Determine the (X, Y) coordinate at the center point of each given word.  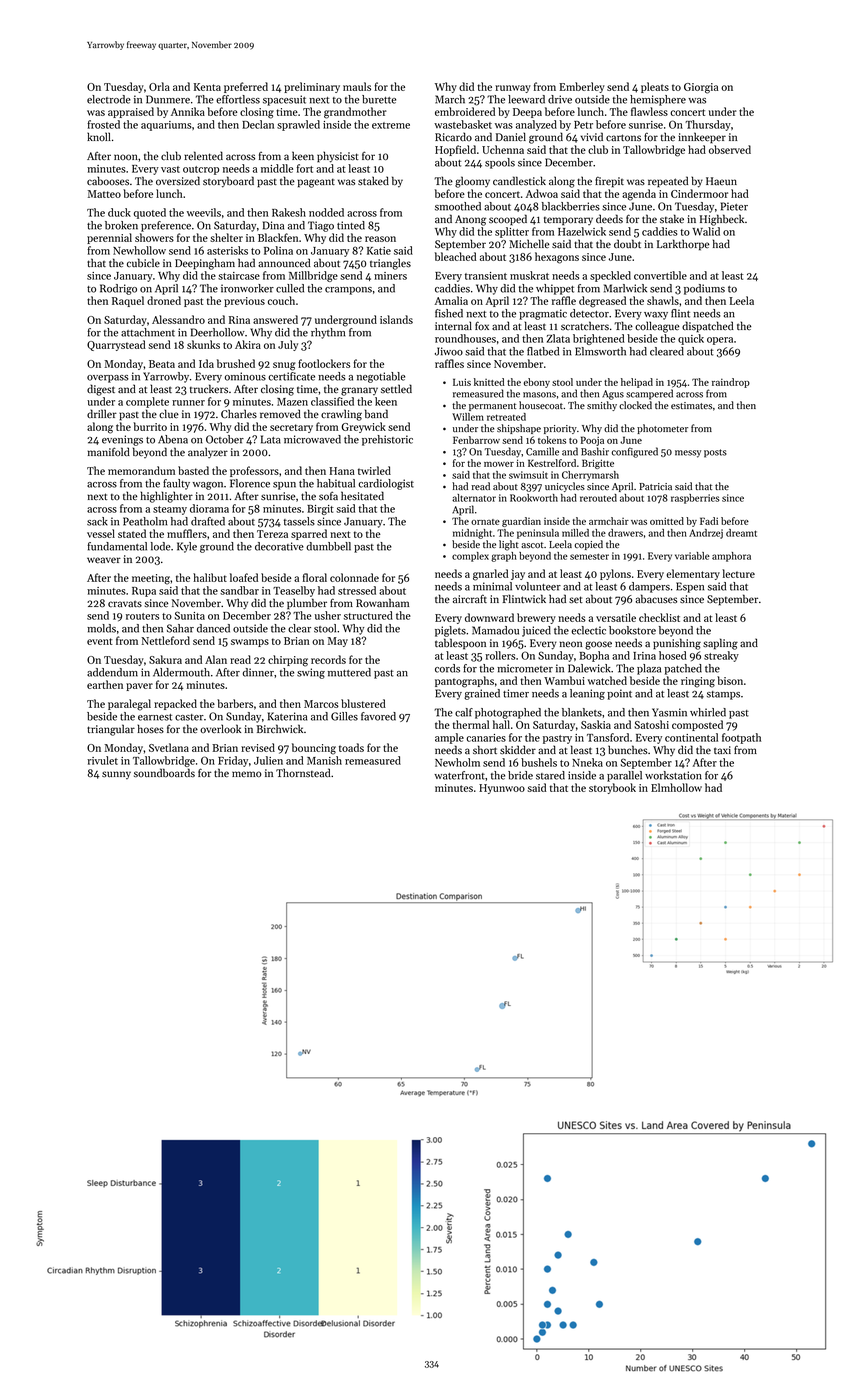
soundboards (164, 773)
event (100, 641)
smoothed (458, 206)
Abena (173, 439)
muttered (349, 672)
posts (715, 453)
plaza (649, 669)
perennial (109, 238)
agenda (639, 195)
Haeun (721, 181)
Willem (468, 417)
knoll (99, 136)
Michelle (529, 244)
